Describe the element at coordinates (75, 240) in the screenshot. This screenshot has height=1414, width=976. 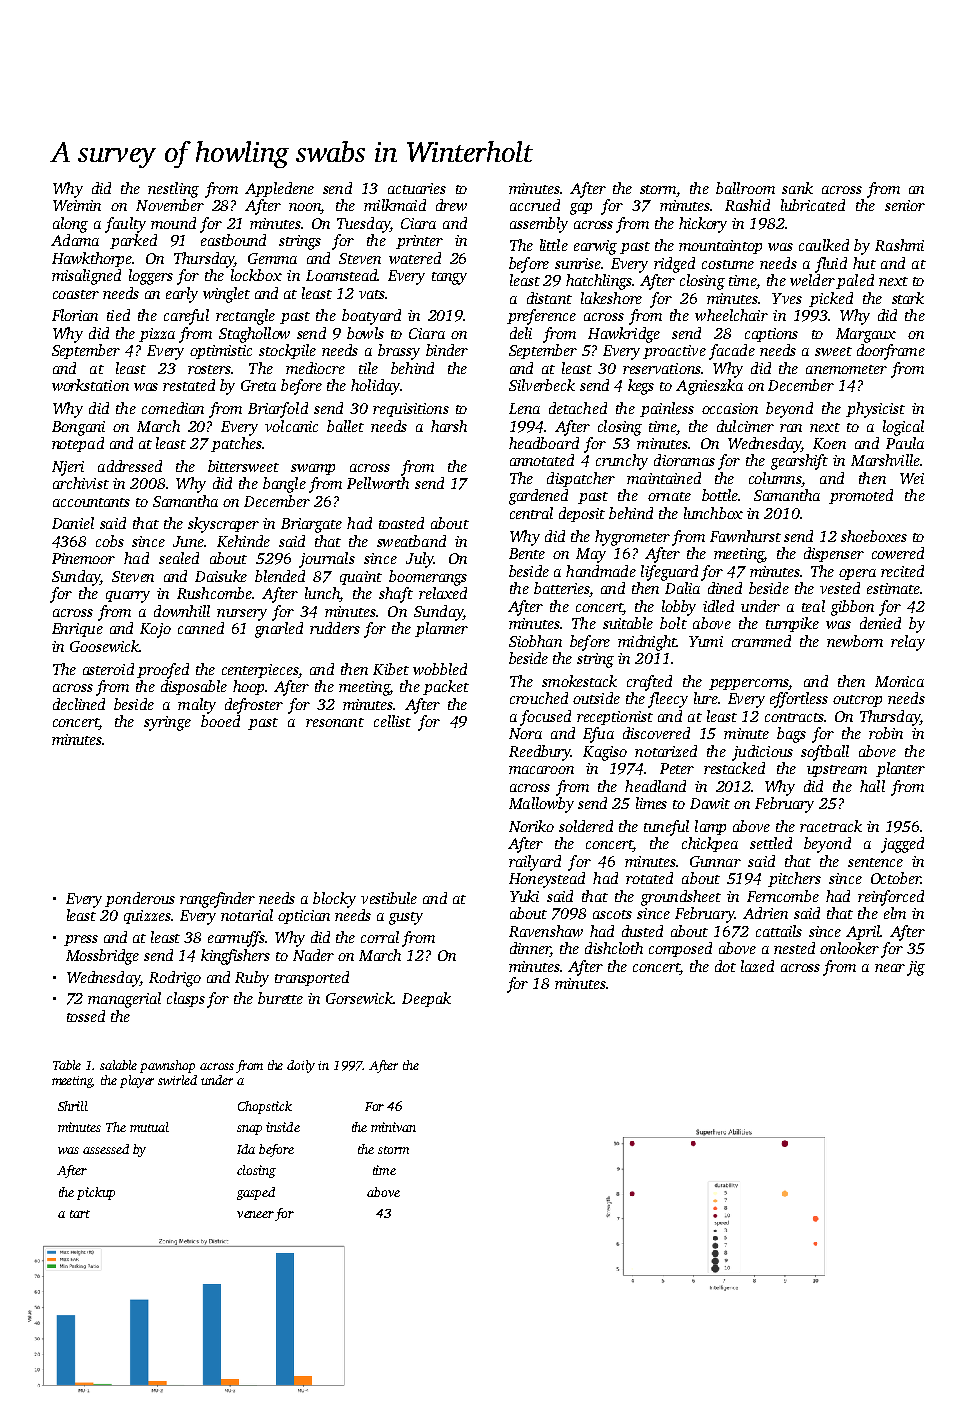
I see `Adama` at that location.
